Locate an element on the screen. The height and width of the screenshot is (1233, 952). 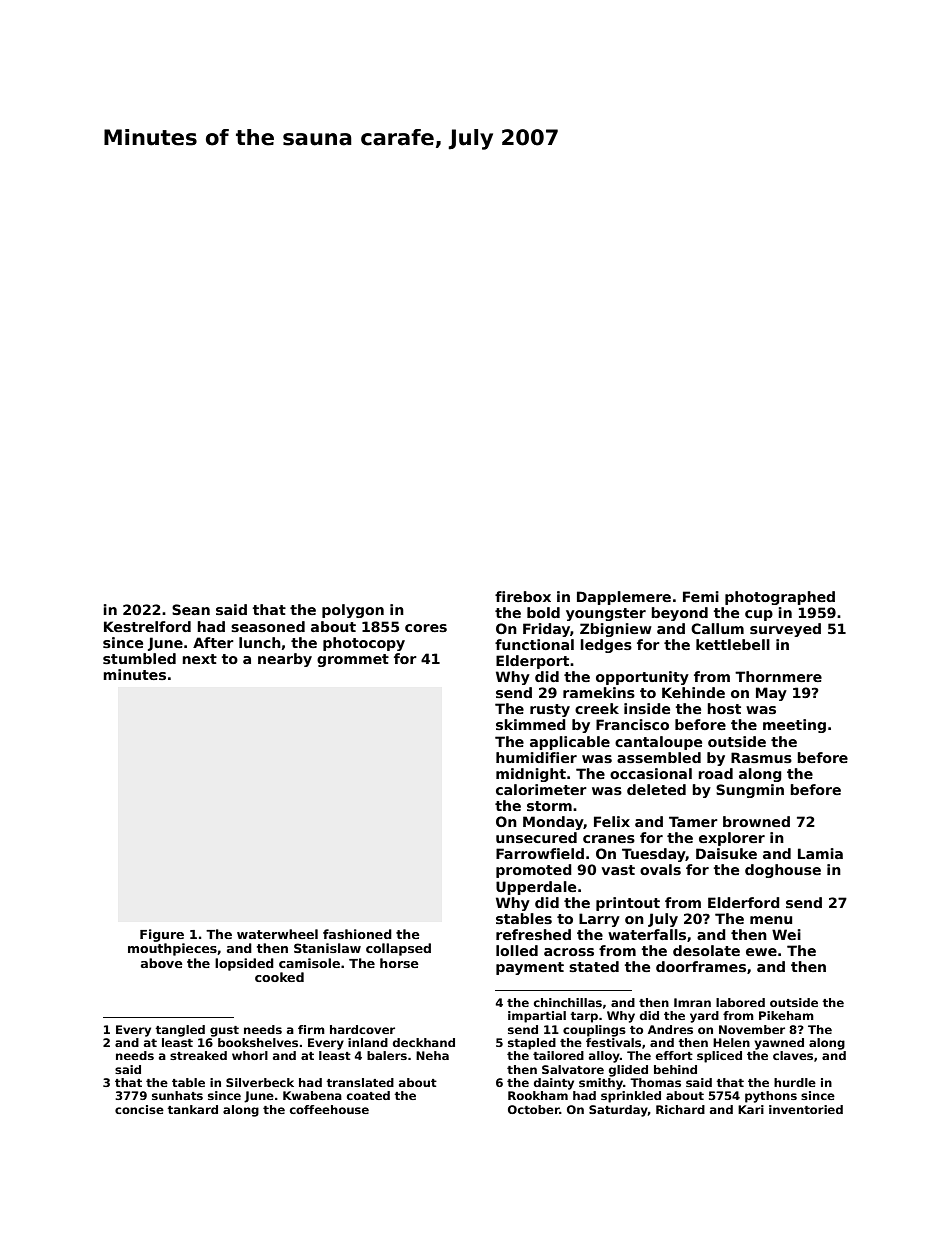
Sean is located at coordinates (191, 609).
